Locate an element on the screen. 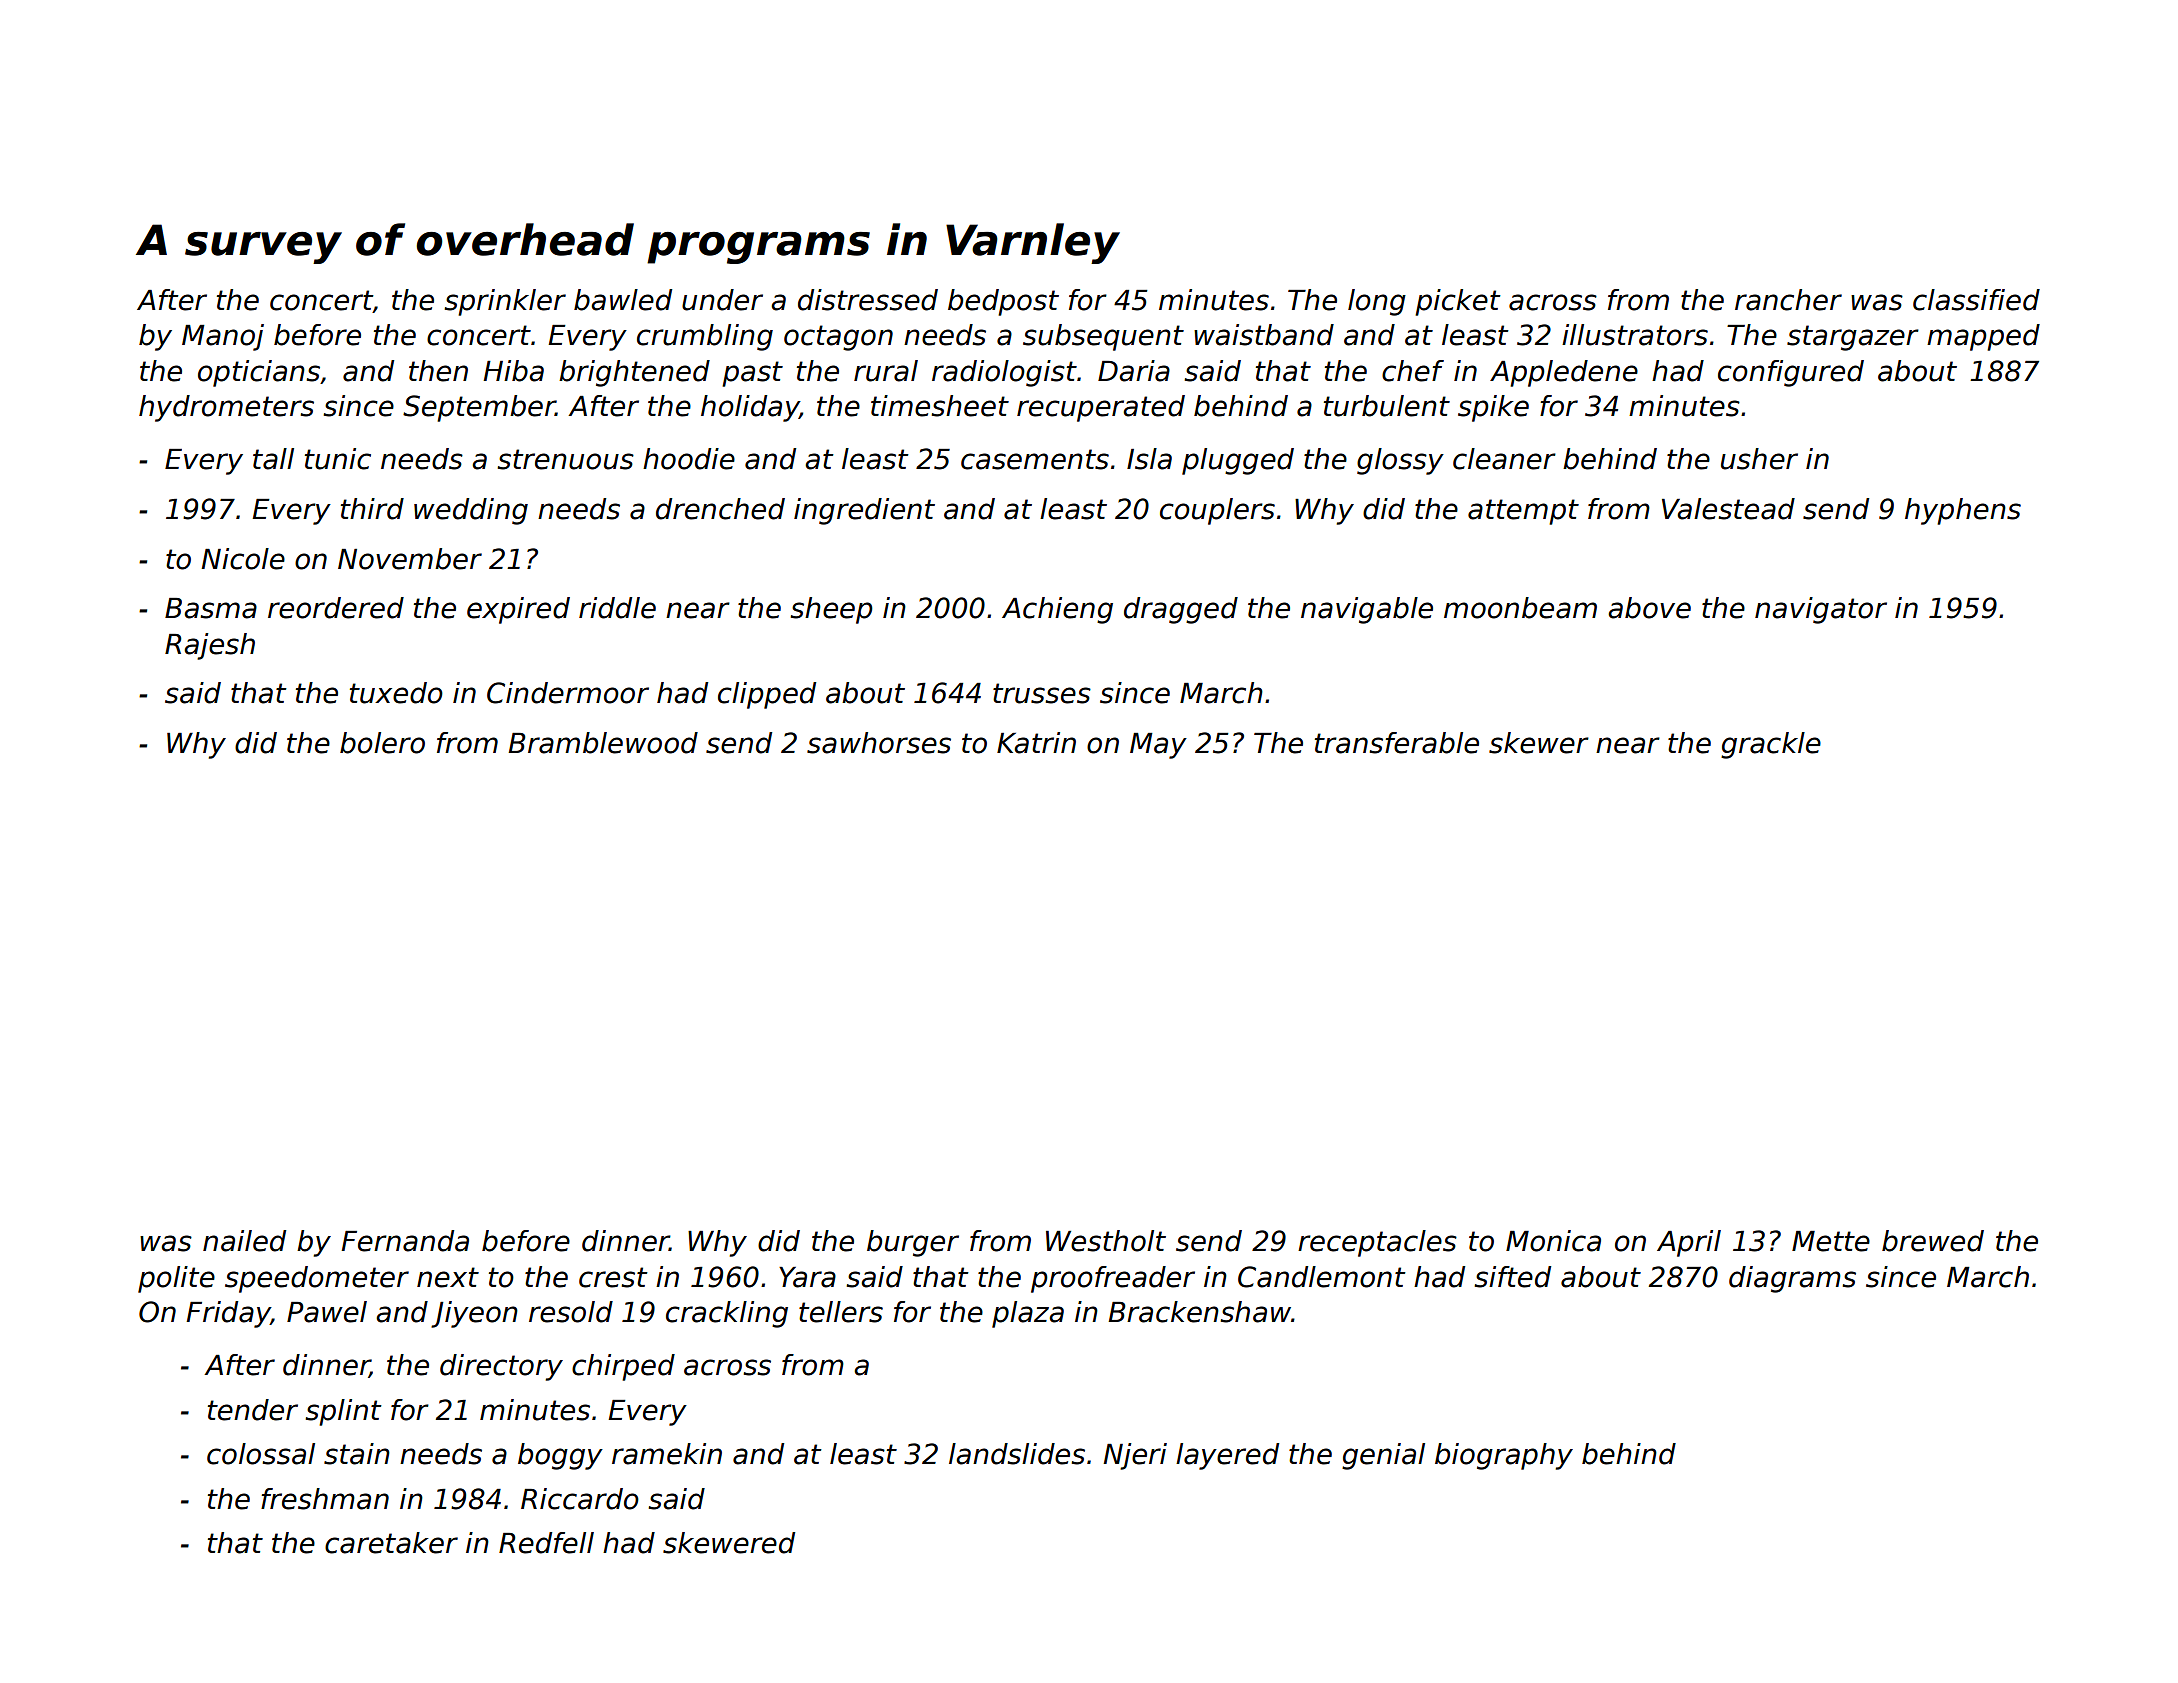 The width and height of the screenshot is (2178, 1683). grackle is located at coordinates (1771, 745).
